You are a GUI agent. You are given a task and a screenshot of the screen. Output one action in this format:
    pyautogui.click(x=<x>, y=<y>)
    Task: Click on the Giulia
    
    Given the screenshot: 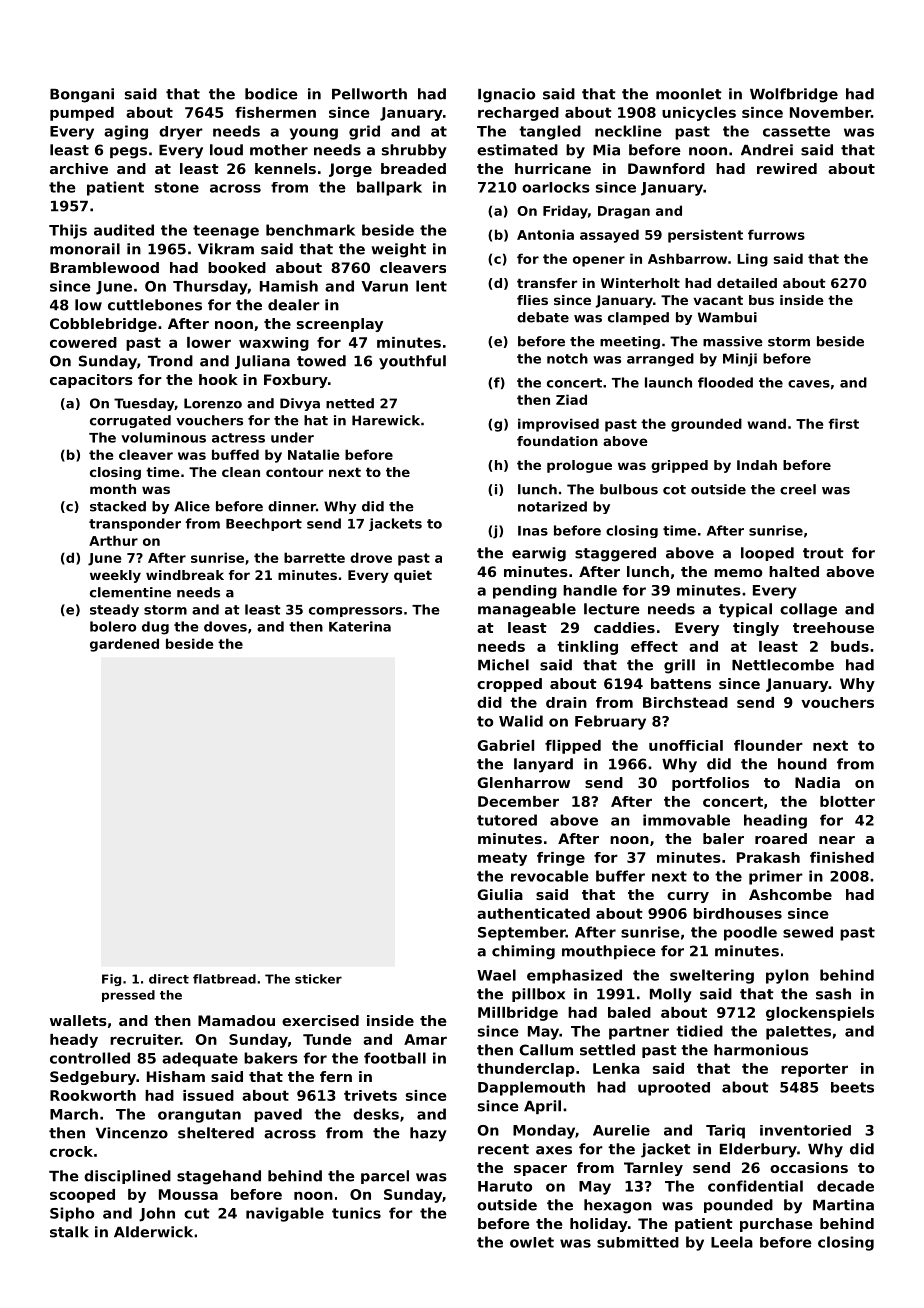 What is the action you would take?
    pyautogui.click(x=500, y=894)
